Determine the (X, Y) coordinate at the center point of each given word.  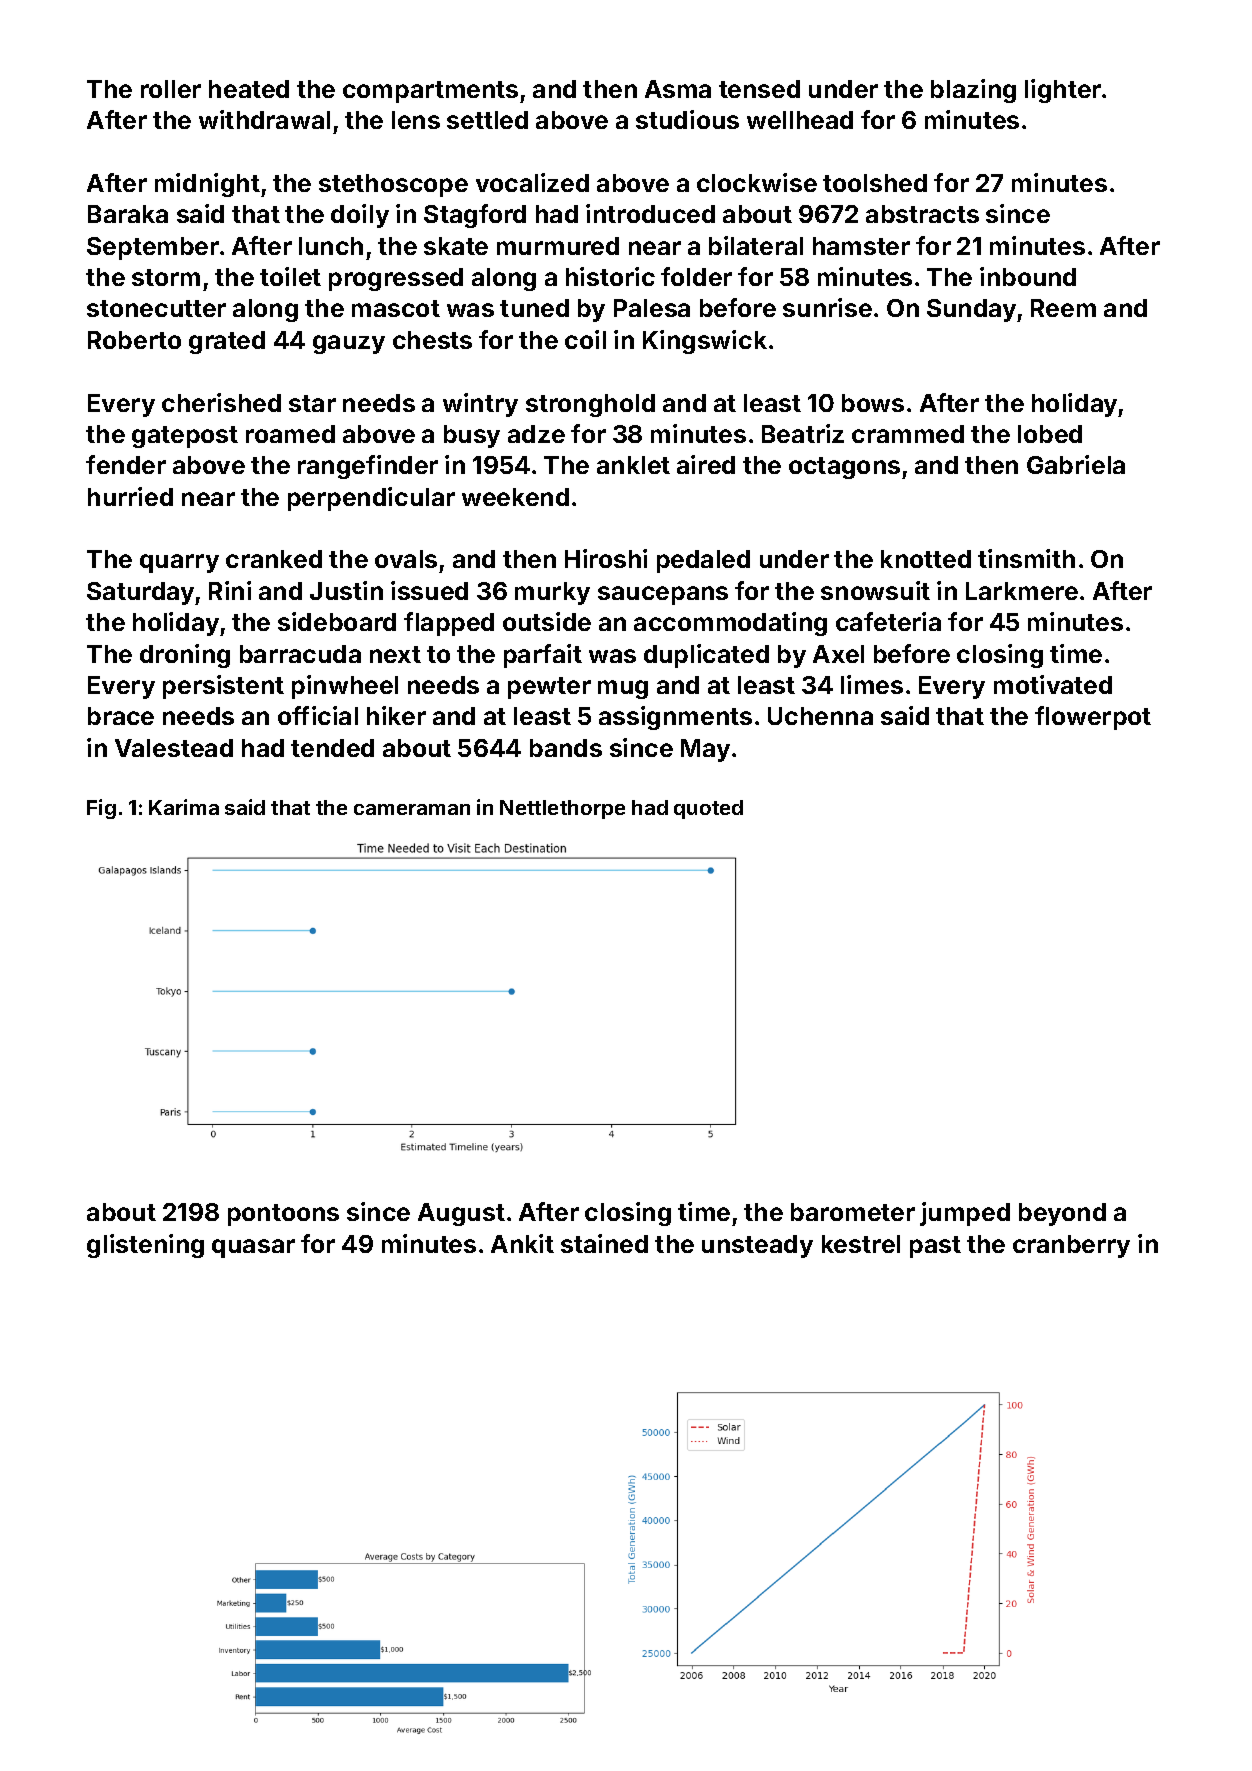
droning (185, 656)
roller (171, 89)
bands (566, 748)
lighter (1063, 91)
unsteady (757, 1246)
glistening (145, 1246)
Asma (678, 89)
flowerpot (1093, 718)
